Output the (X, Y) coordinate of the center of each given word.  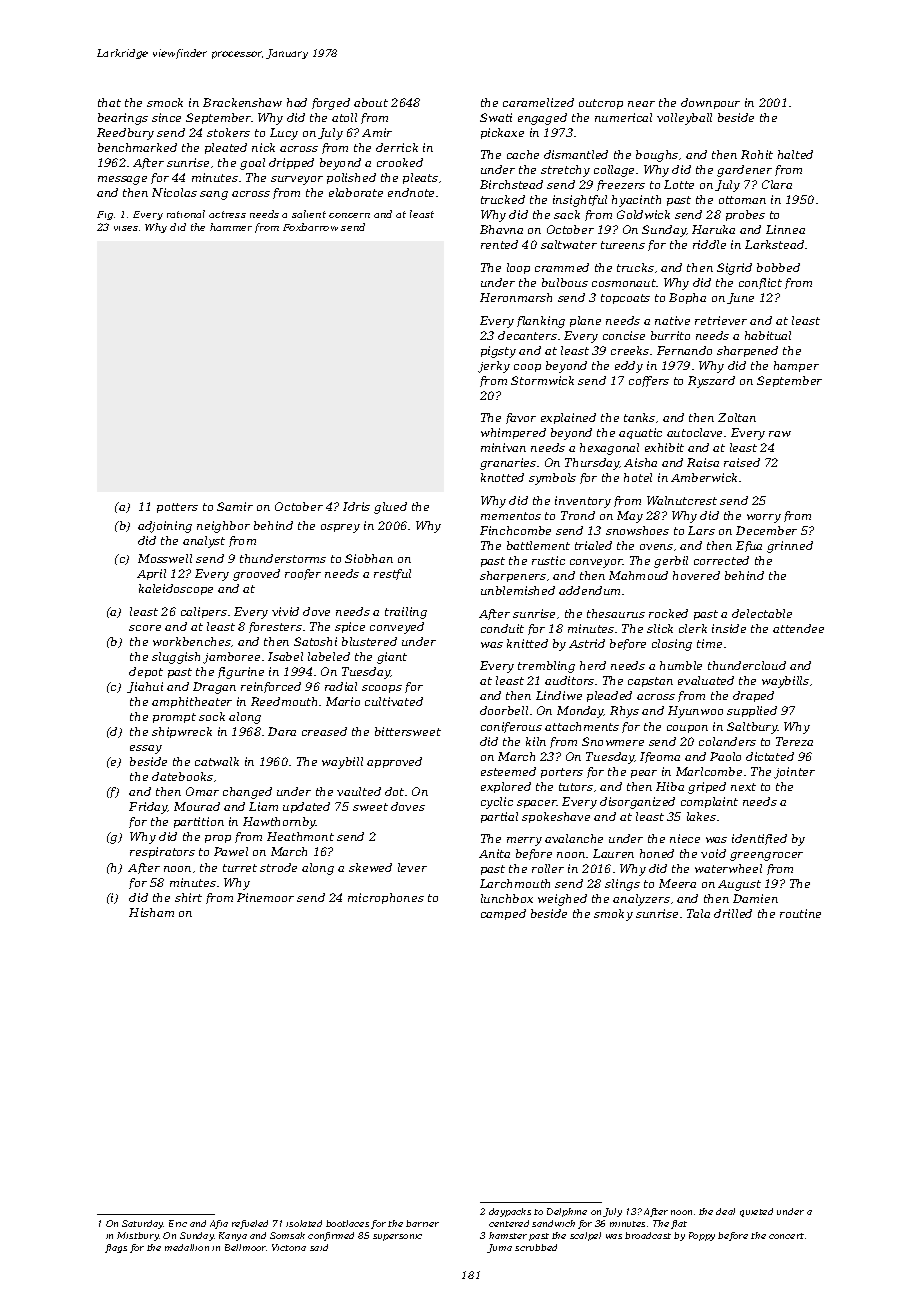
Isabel (285, 656)
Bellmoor (245, 1247)
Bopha (687, 298)
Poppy (702, 1236)
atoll (344, 117)
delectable (762, 613)
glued (390, 508)
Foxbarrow (310, 227)
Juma (499, 1248)
